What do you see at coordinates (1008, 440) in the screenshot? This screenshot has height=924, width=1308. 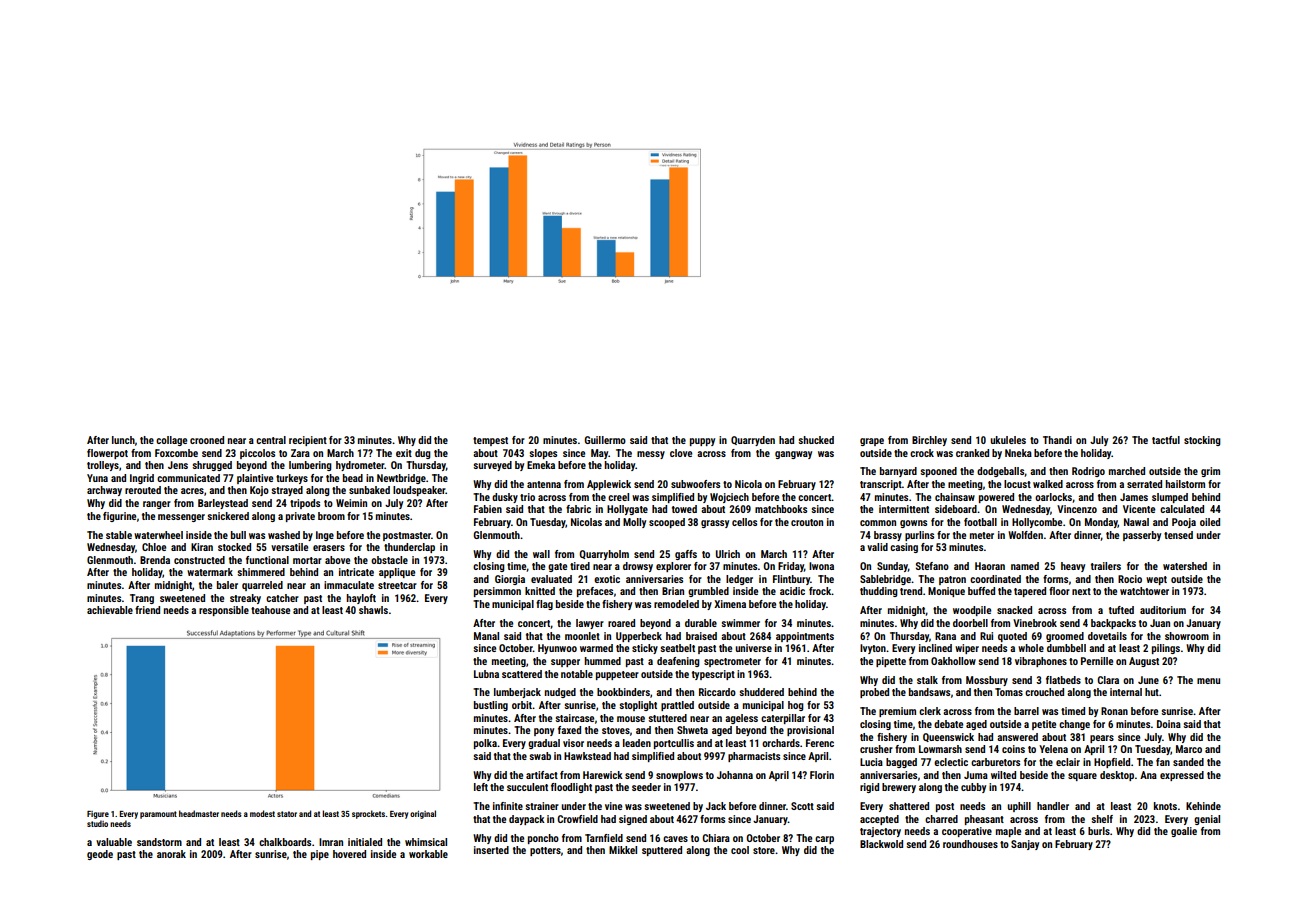 I see `ukuleles` at bounding box center [1008, 440].
